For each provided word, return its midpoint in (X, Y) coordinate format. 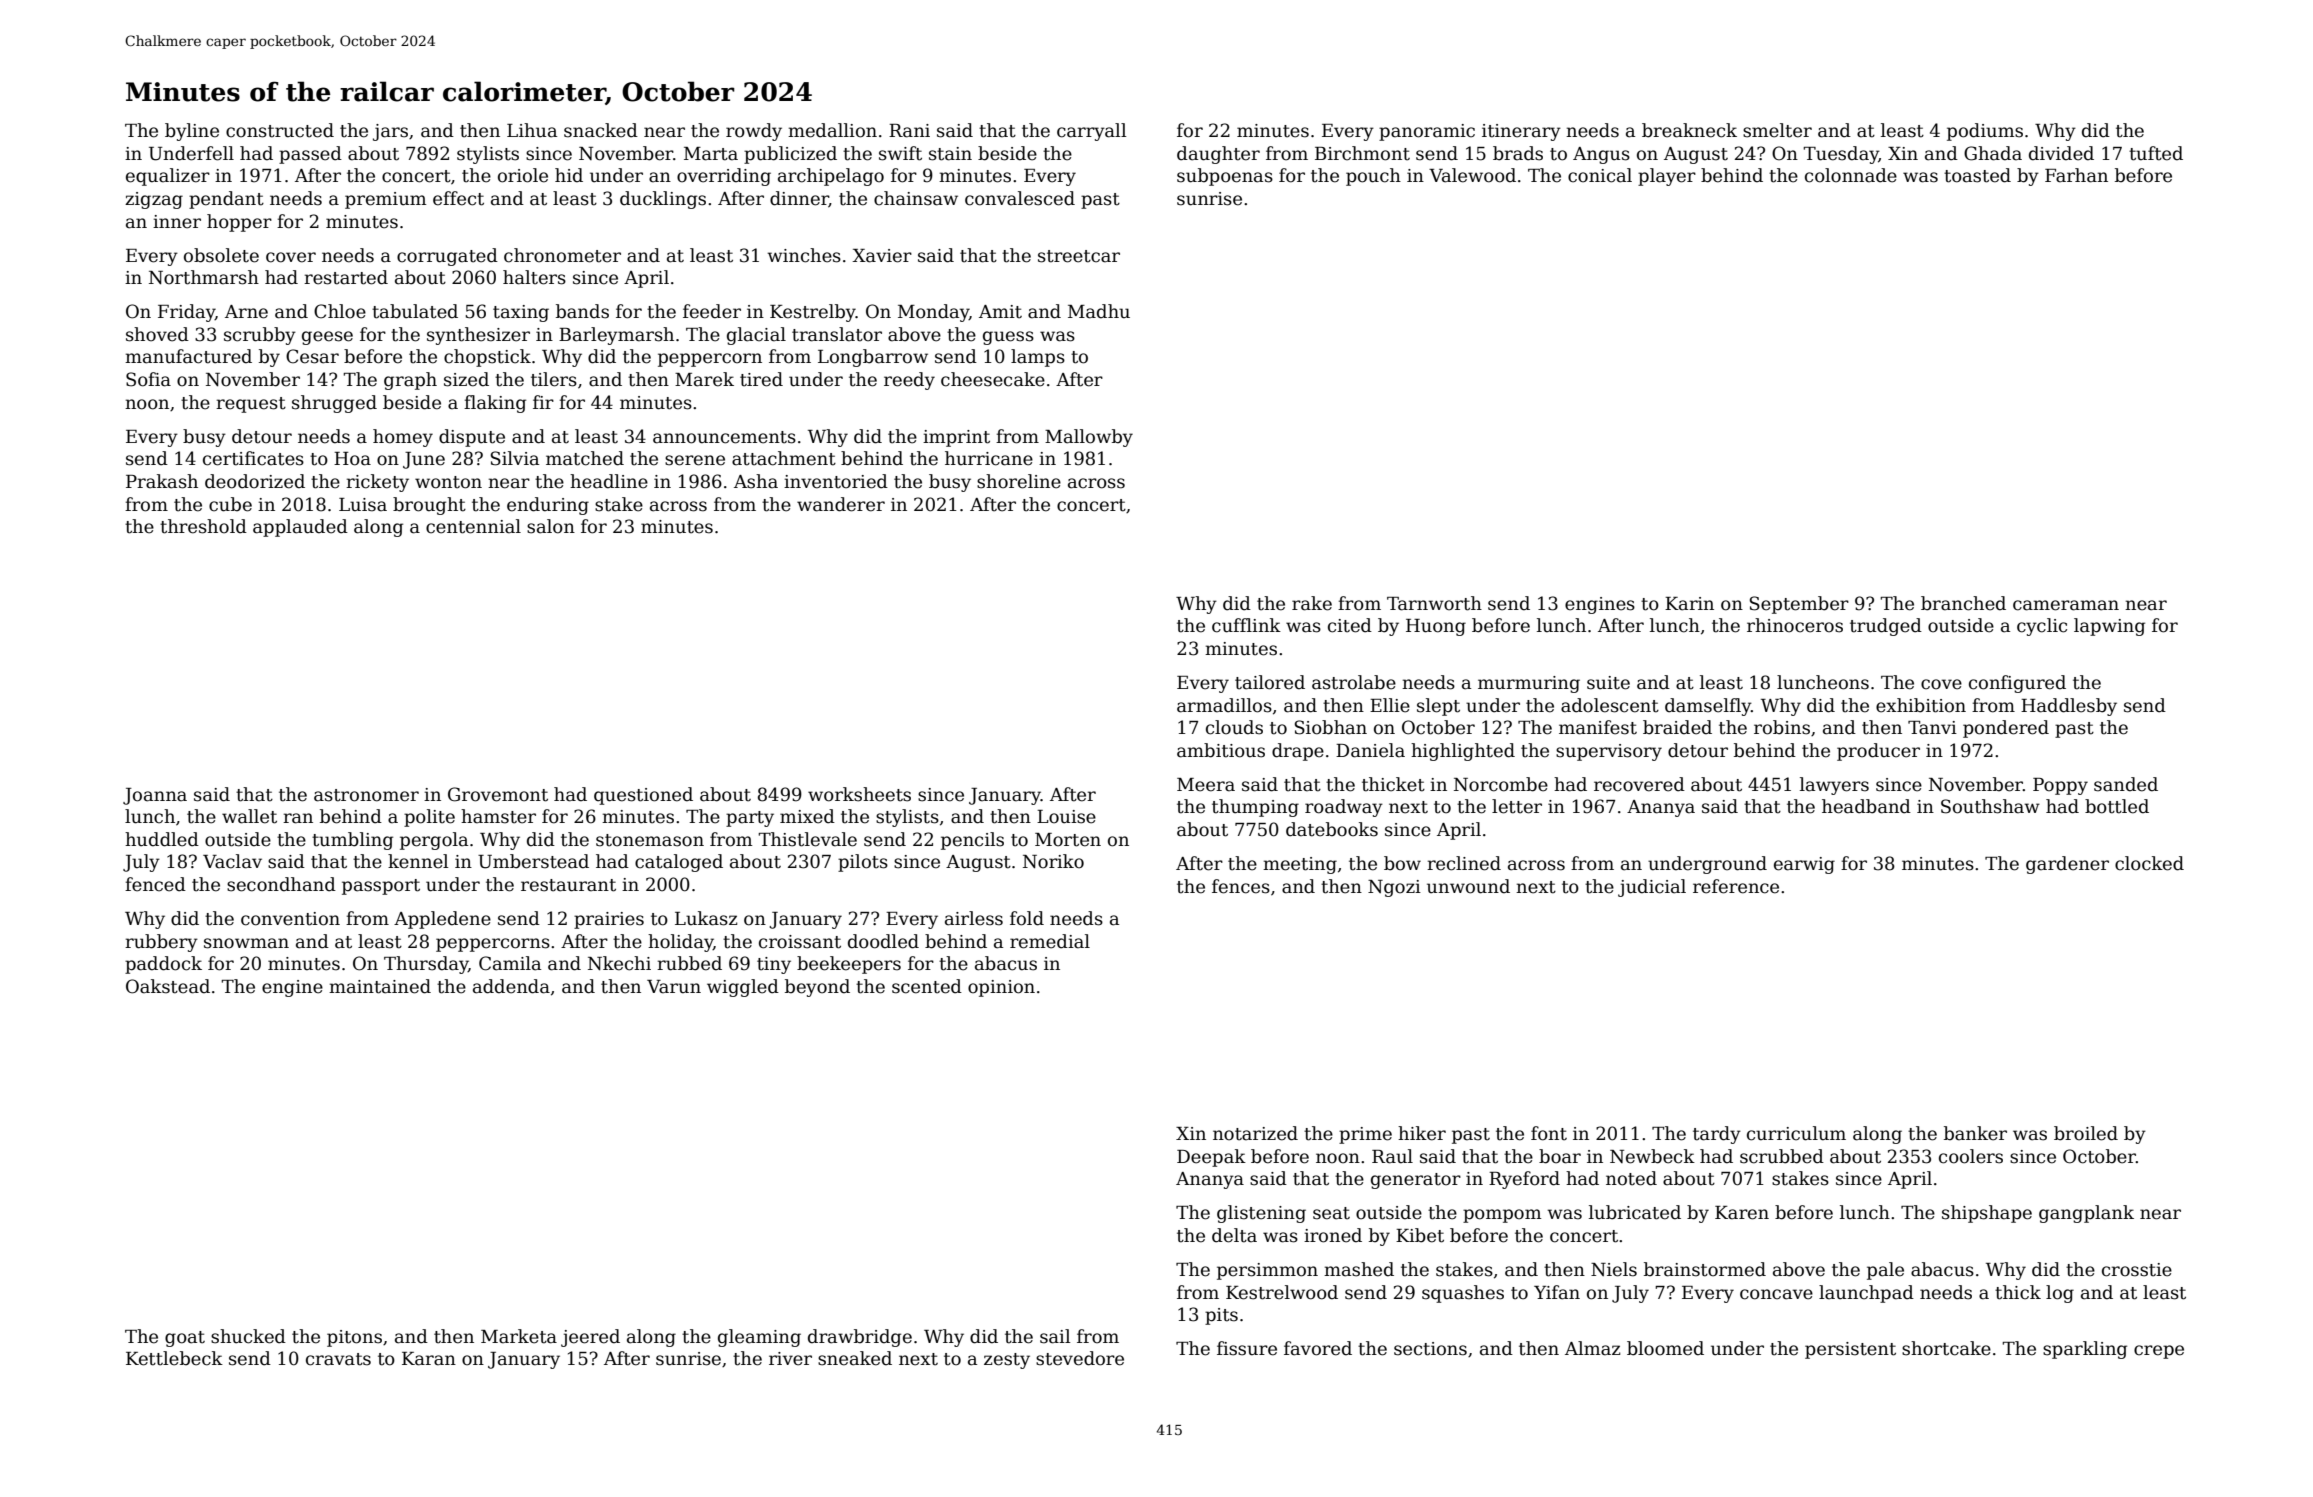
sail (1055, 1336)
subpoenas (1225, 177)
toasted (1977, 175)
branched (1963, 603)
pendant (226, 200)
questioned (643, 796)
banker (1975, 1133)
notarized (1255, 1133)
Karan (429, 1359)
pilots (863, 863)
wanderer (841, 504)
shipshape (1987, 1214)
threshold (203, 526)
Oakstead (168, 986)
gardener (2067, 865)
